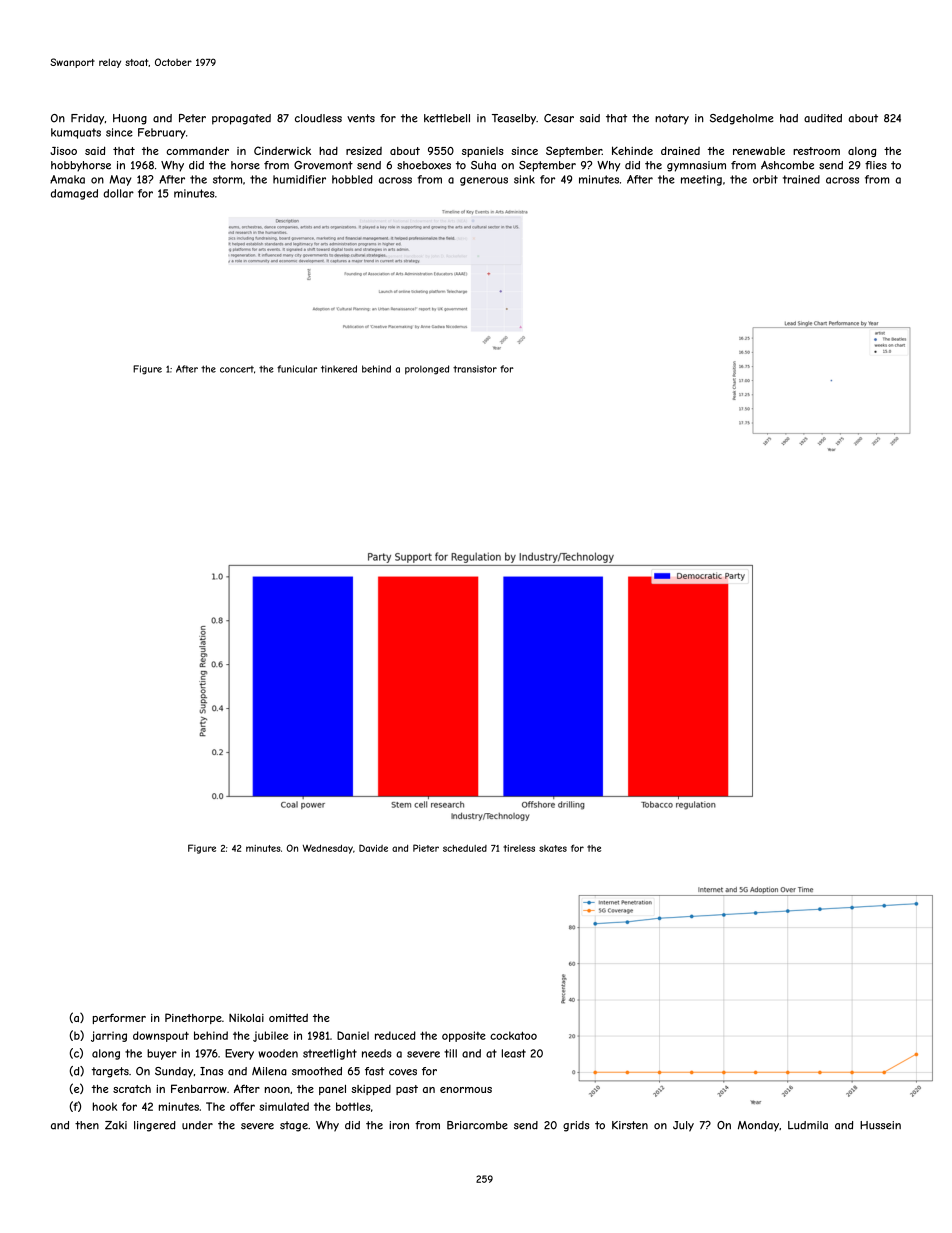 The height and width of the document is (1233, 952). What do you see at coordinates (823, 118) in the document?
I see `audited` at bounding box center [823, 118].
